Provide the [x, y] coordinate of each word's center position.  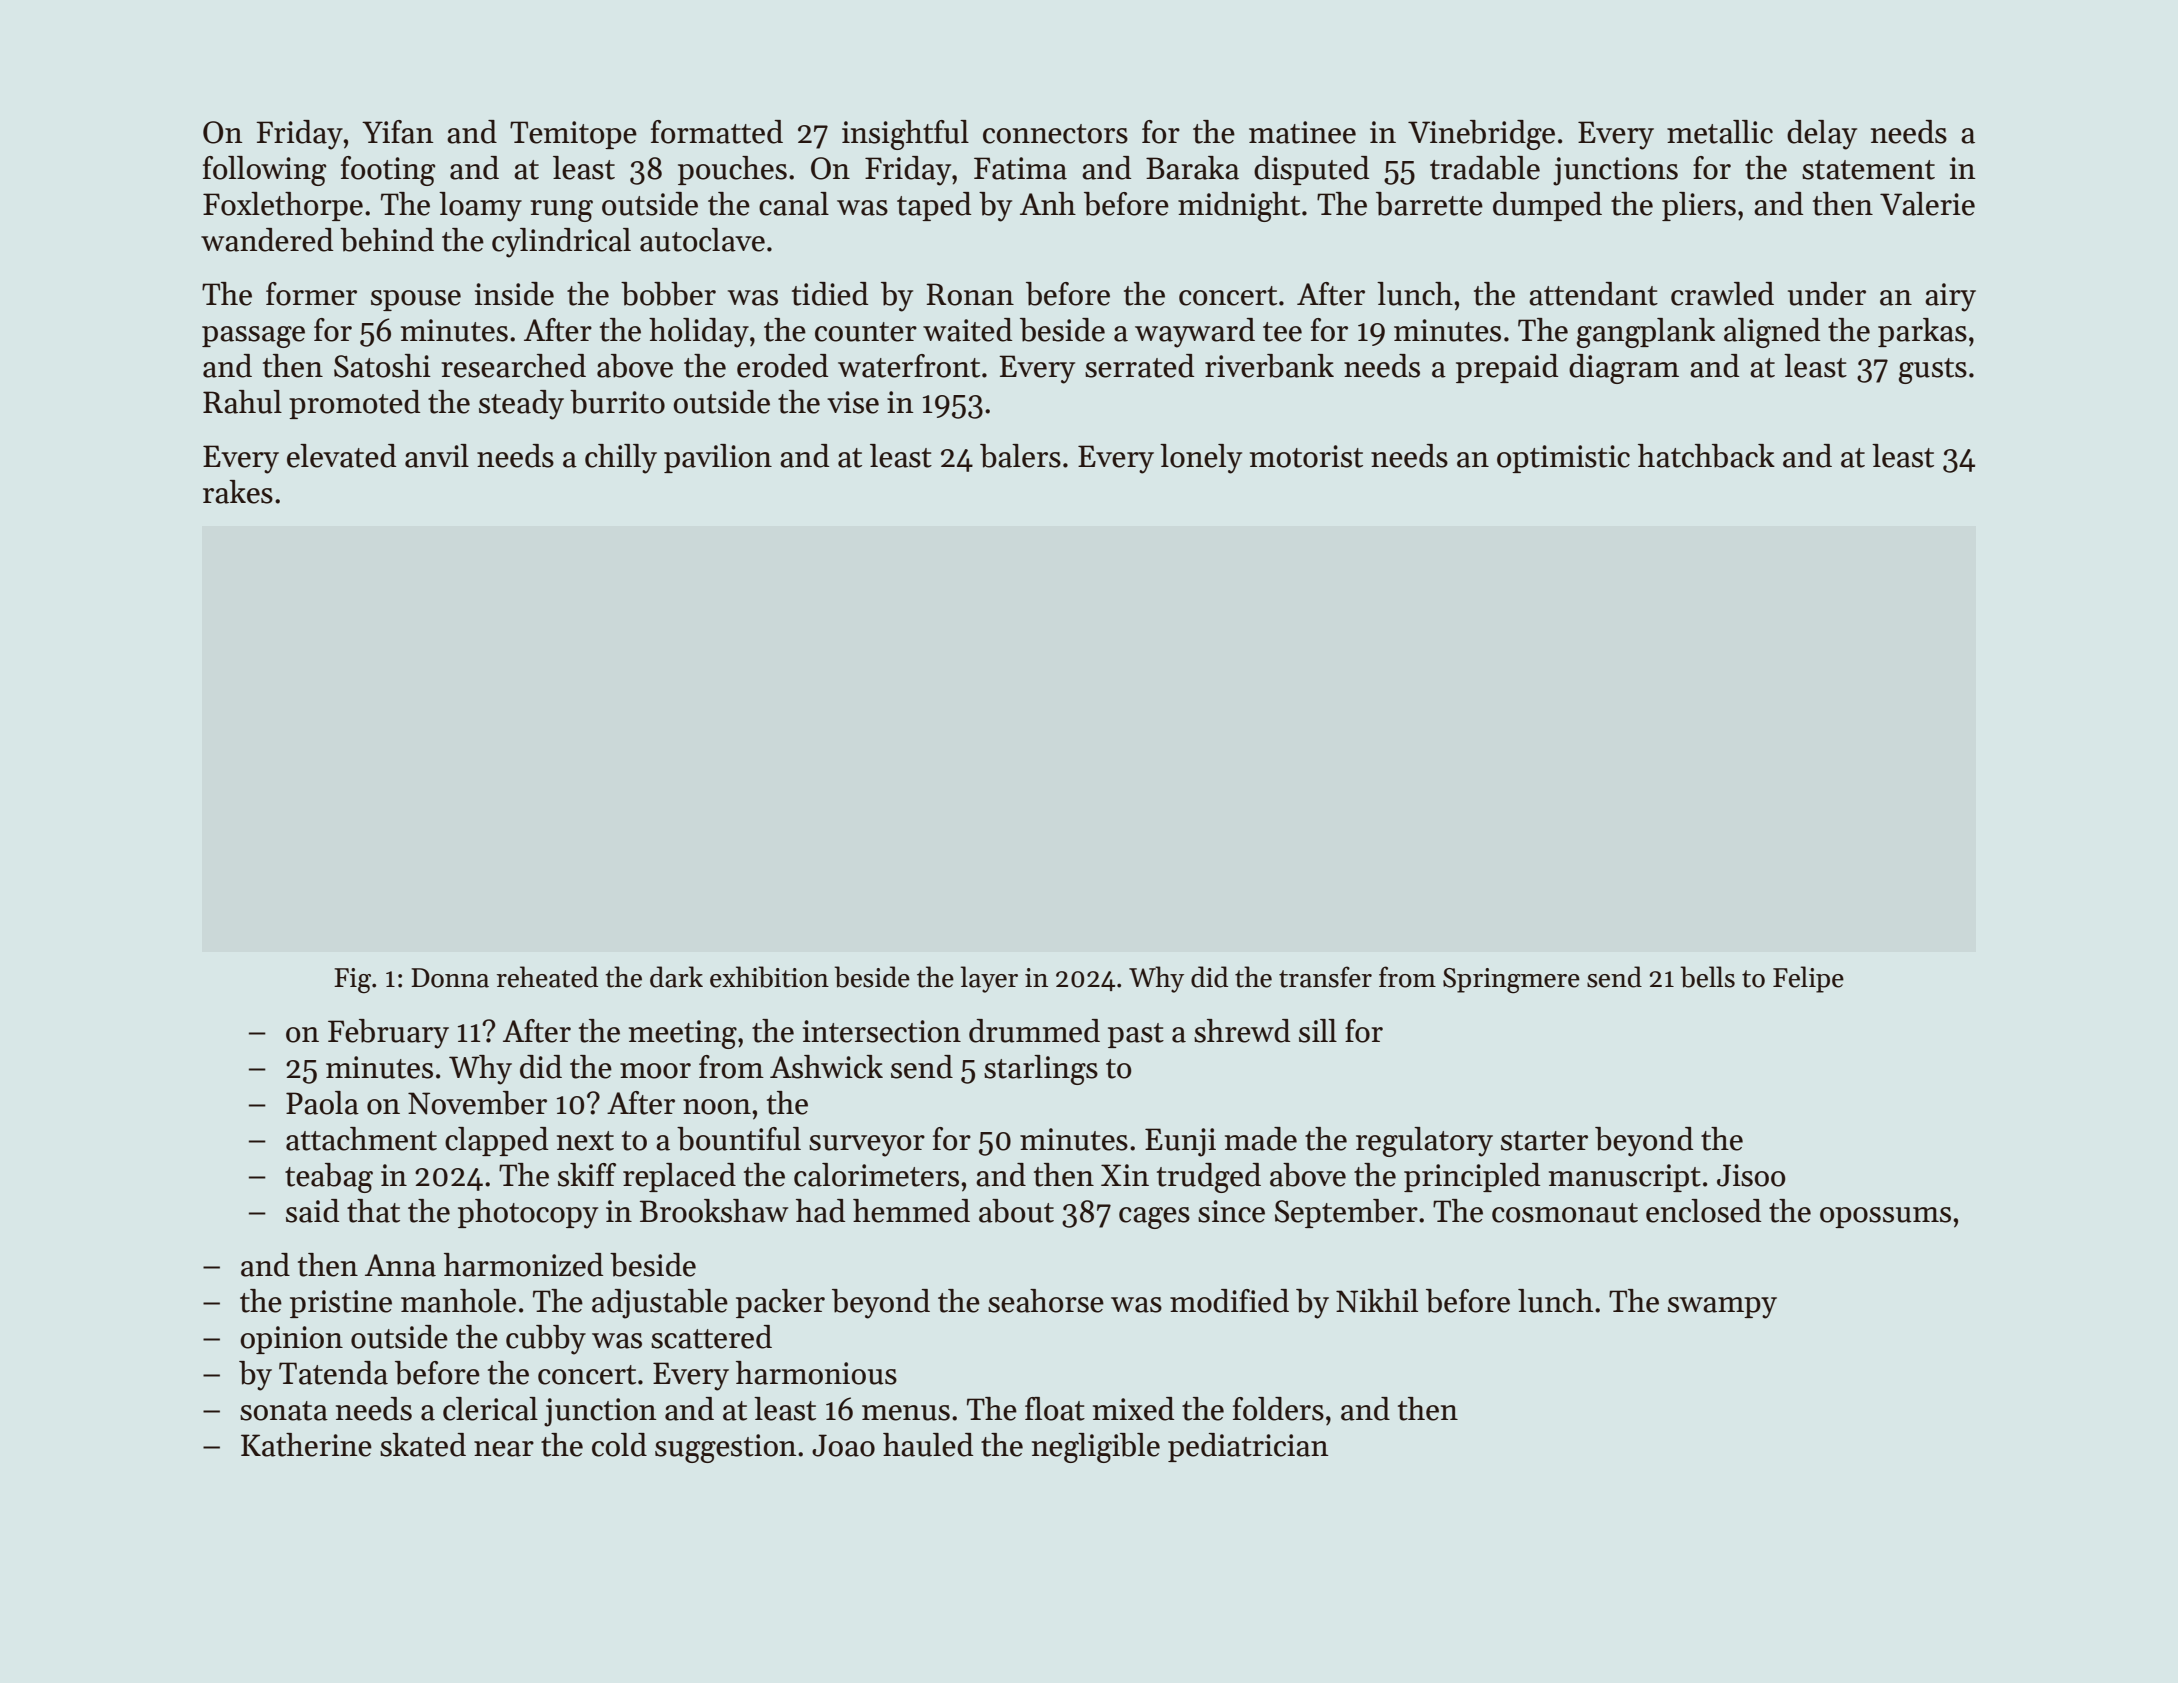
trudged [1209, 1178]
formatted [717, 132]
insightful [905, 135]
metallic [1720, 132]
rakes [238, 492]
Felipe [1808, 979]
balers [1020, 456]
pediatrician [1248, 1447]
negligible [1096, 1448]
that [373, 1211]
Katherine [306, 1445]
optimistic [1563, 459]
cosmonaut [1565, 1213]
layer [989, 979]
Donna [450, 978]
